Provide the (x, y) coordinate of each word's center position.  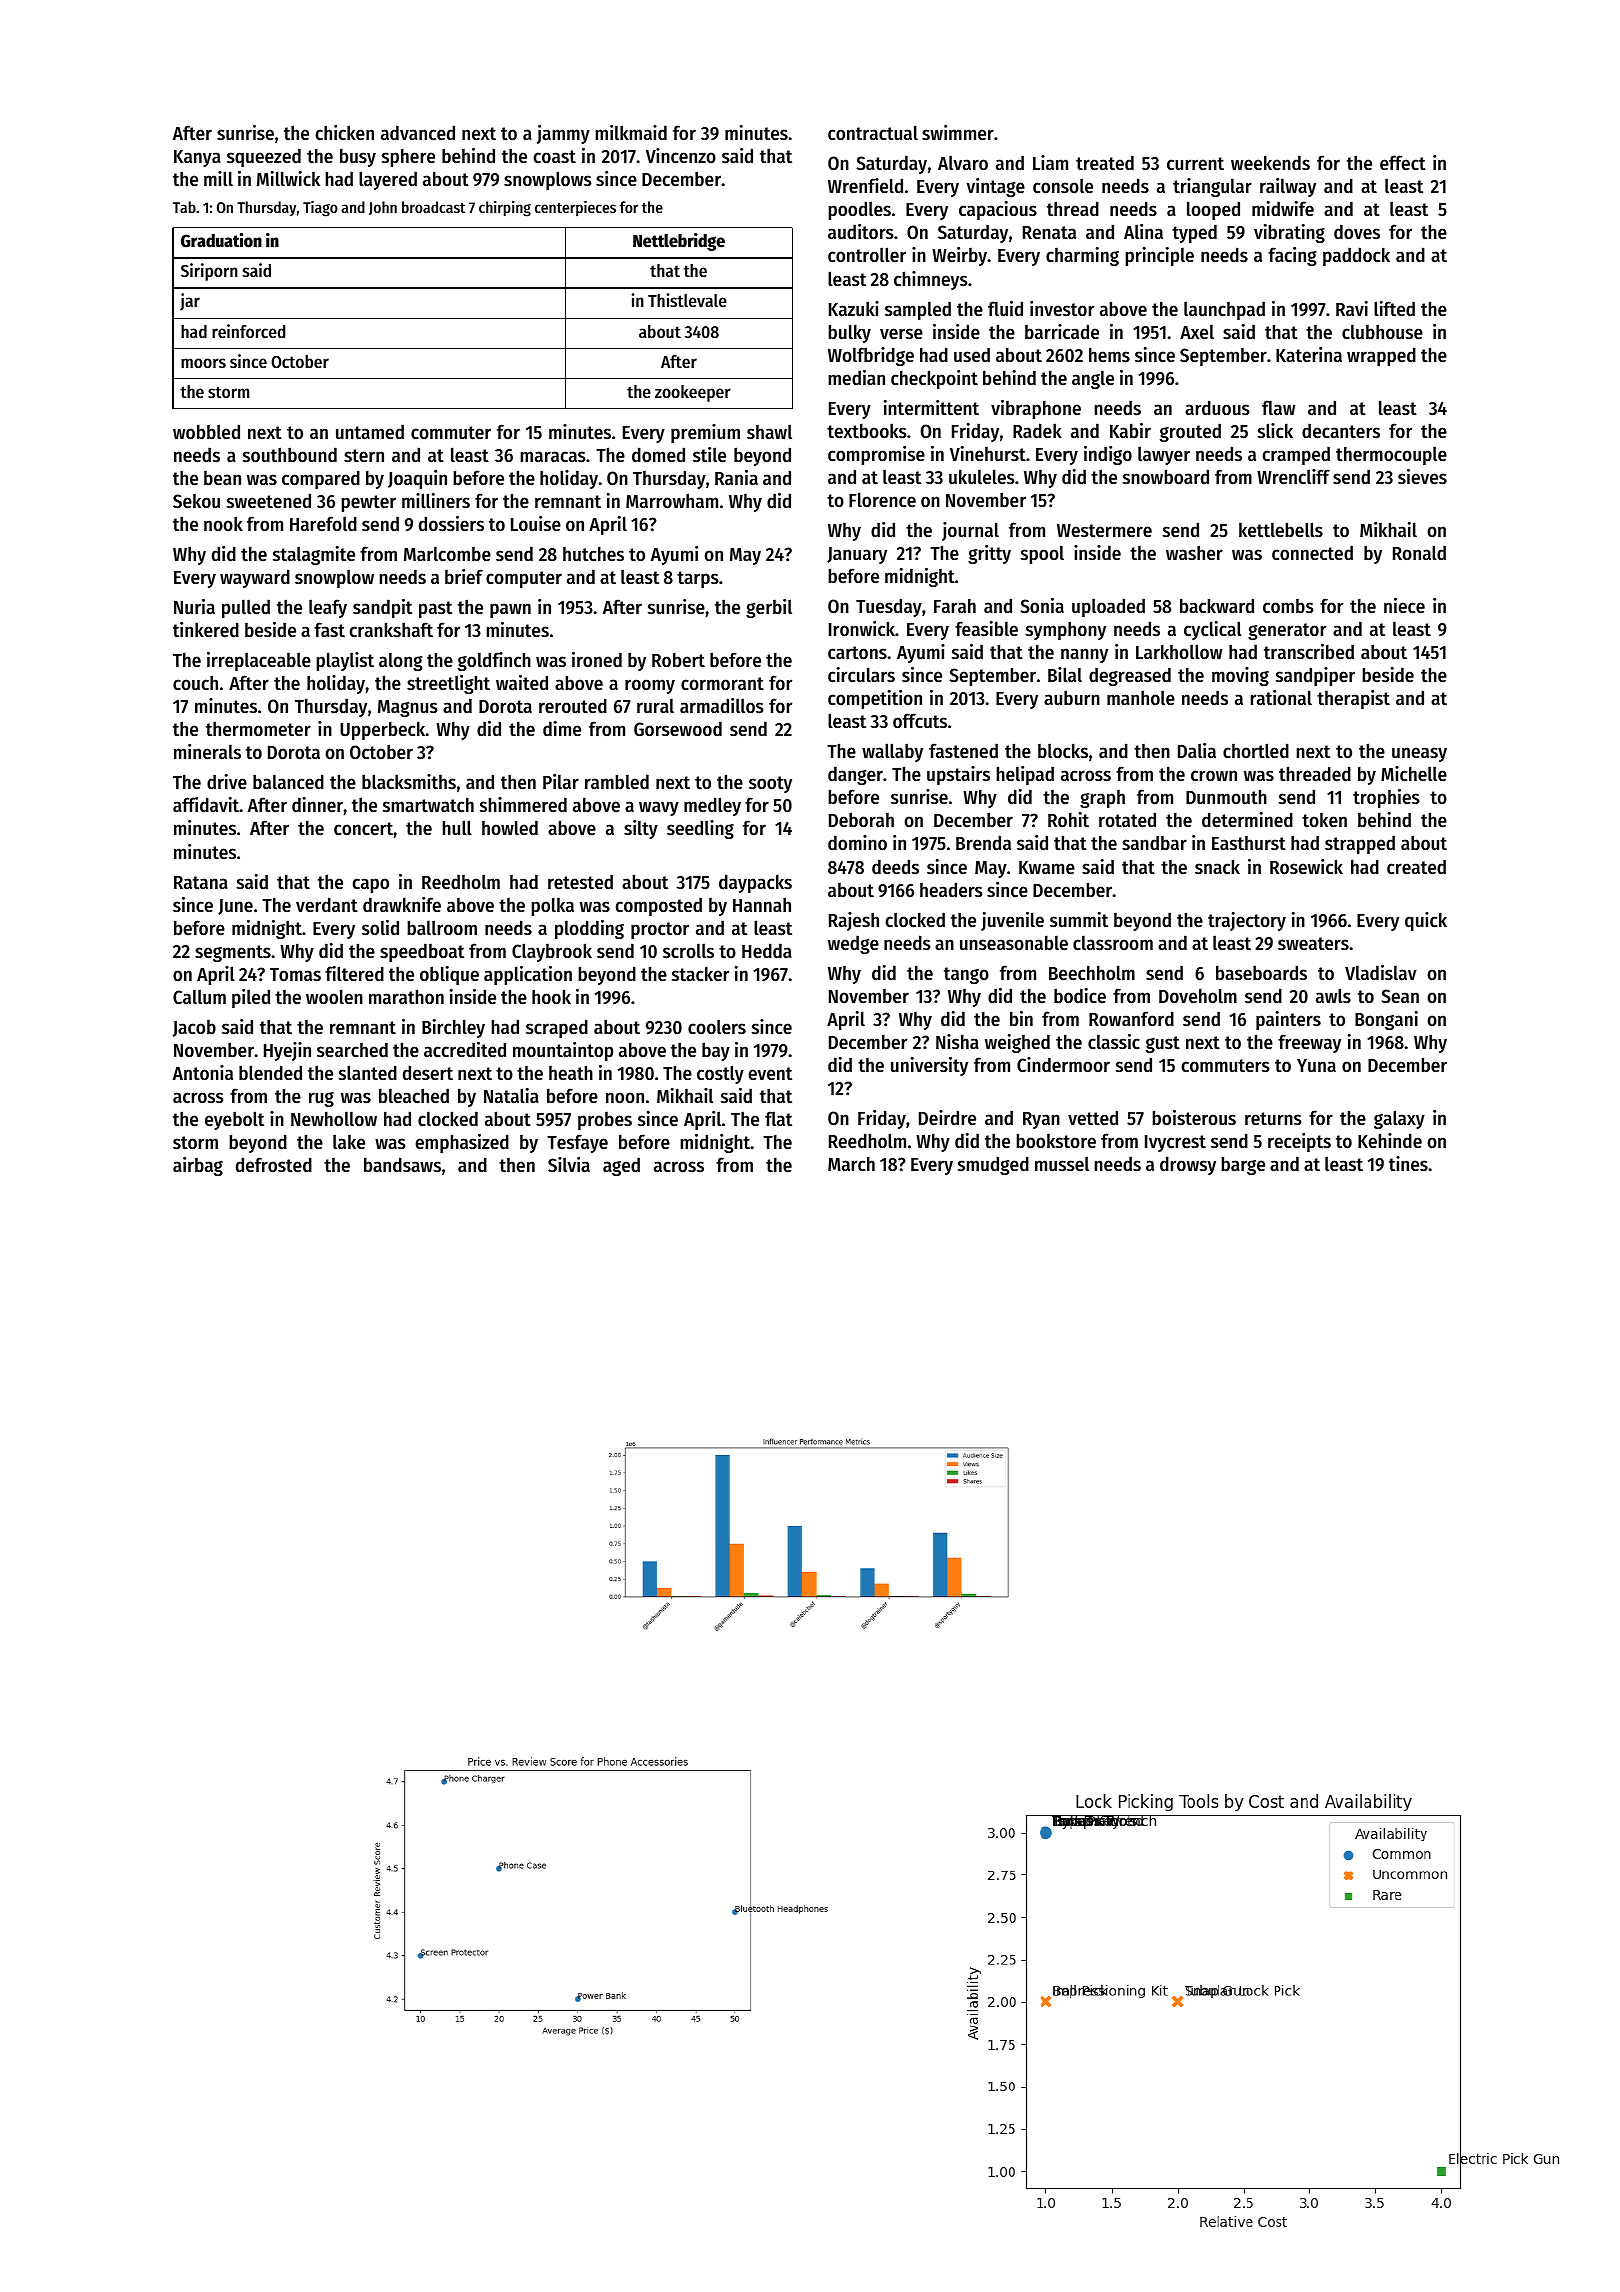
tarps (698, 579)
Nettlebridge (679, 242)
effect (1403, 163)
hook (551, 997)
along (400, 661)
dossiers (451, 524)
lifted (1394, 309)
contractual (873, 133)
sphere (408, 157)
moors (203, 363)
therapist (1353, 699)
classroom (1113, 943)
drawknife (402, 904)
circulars (861, 675)
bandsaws (402, 1165)
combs (1288, 606)
